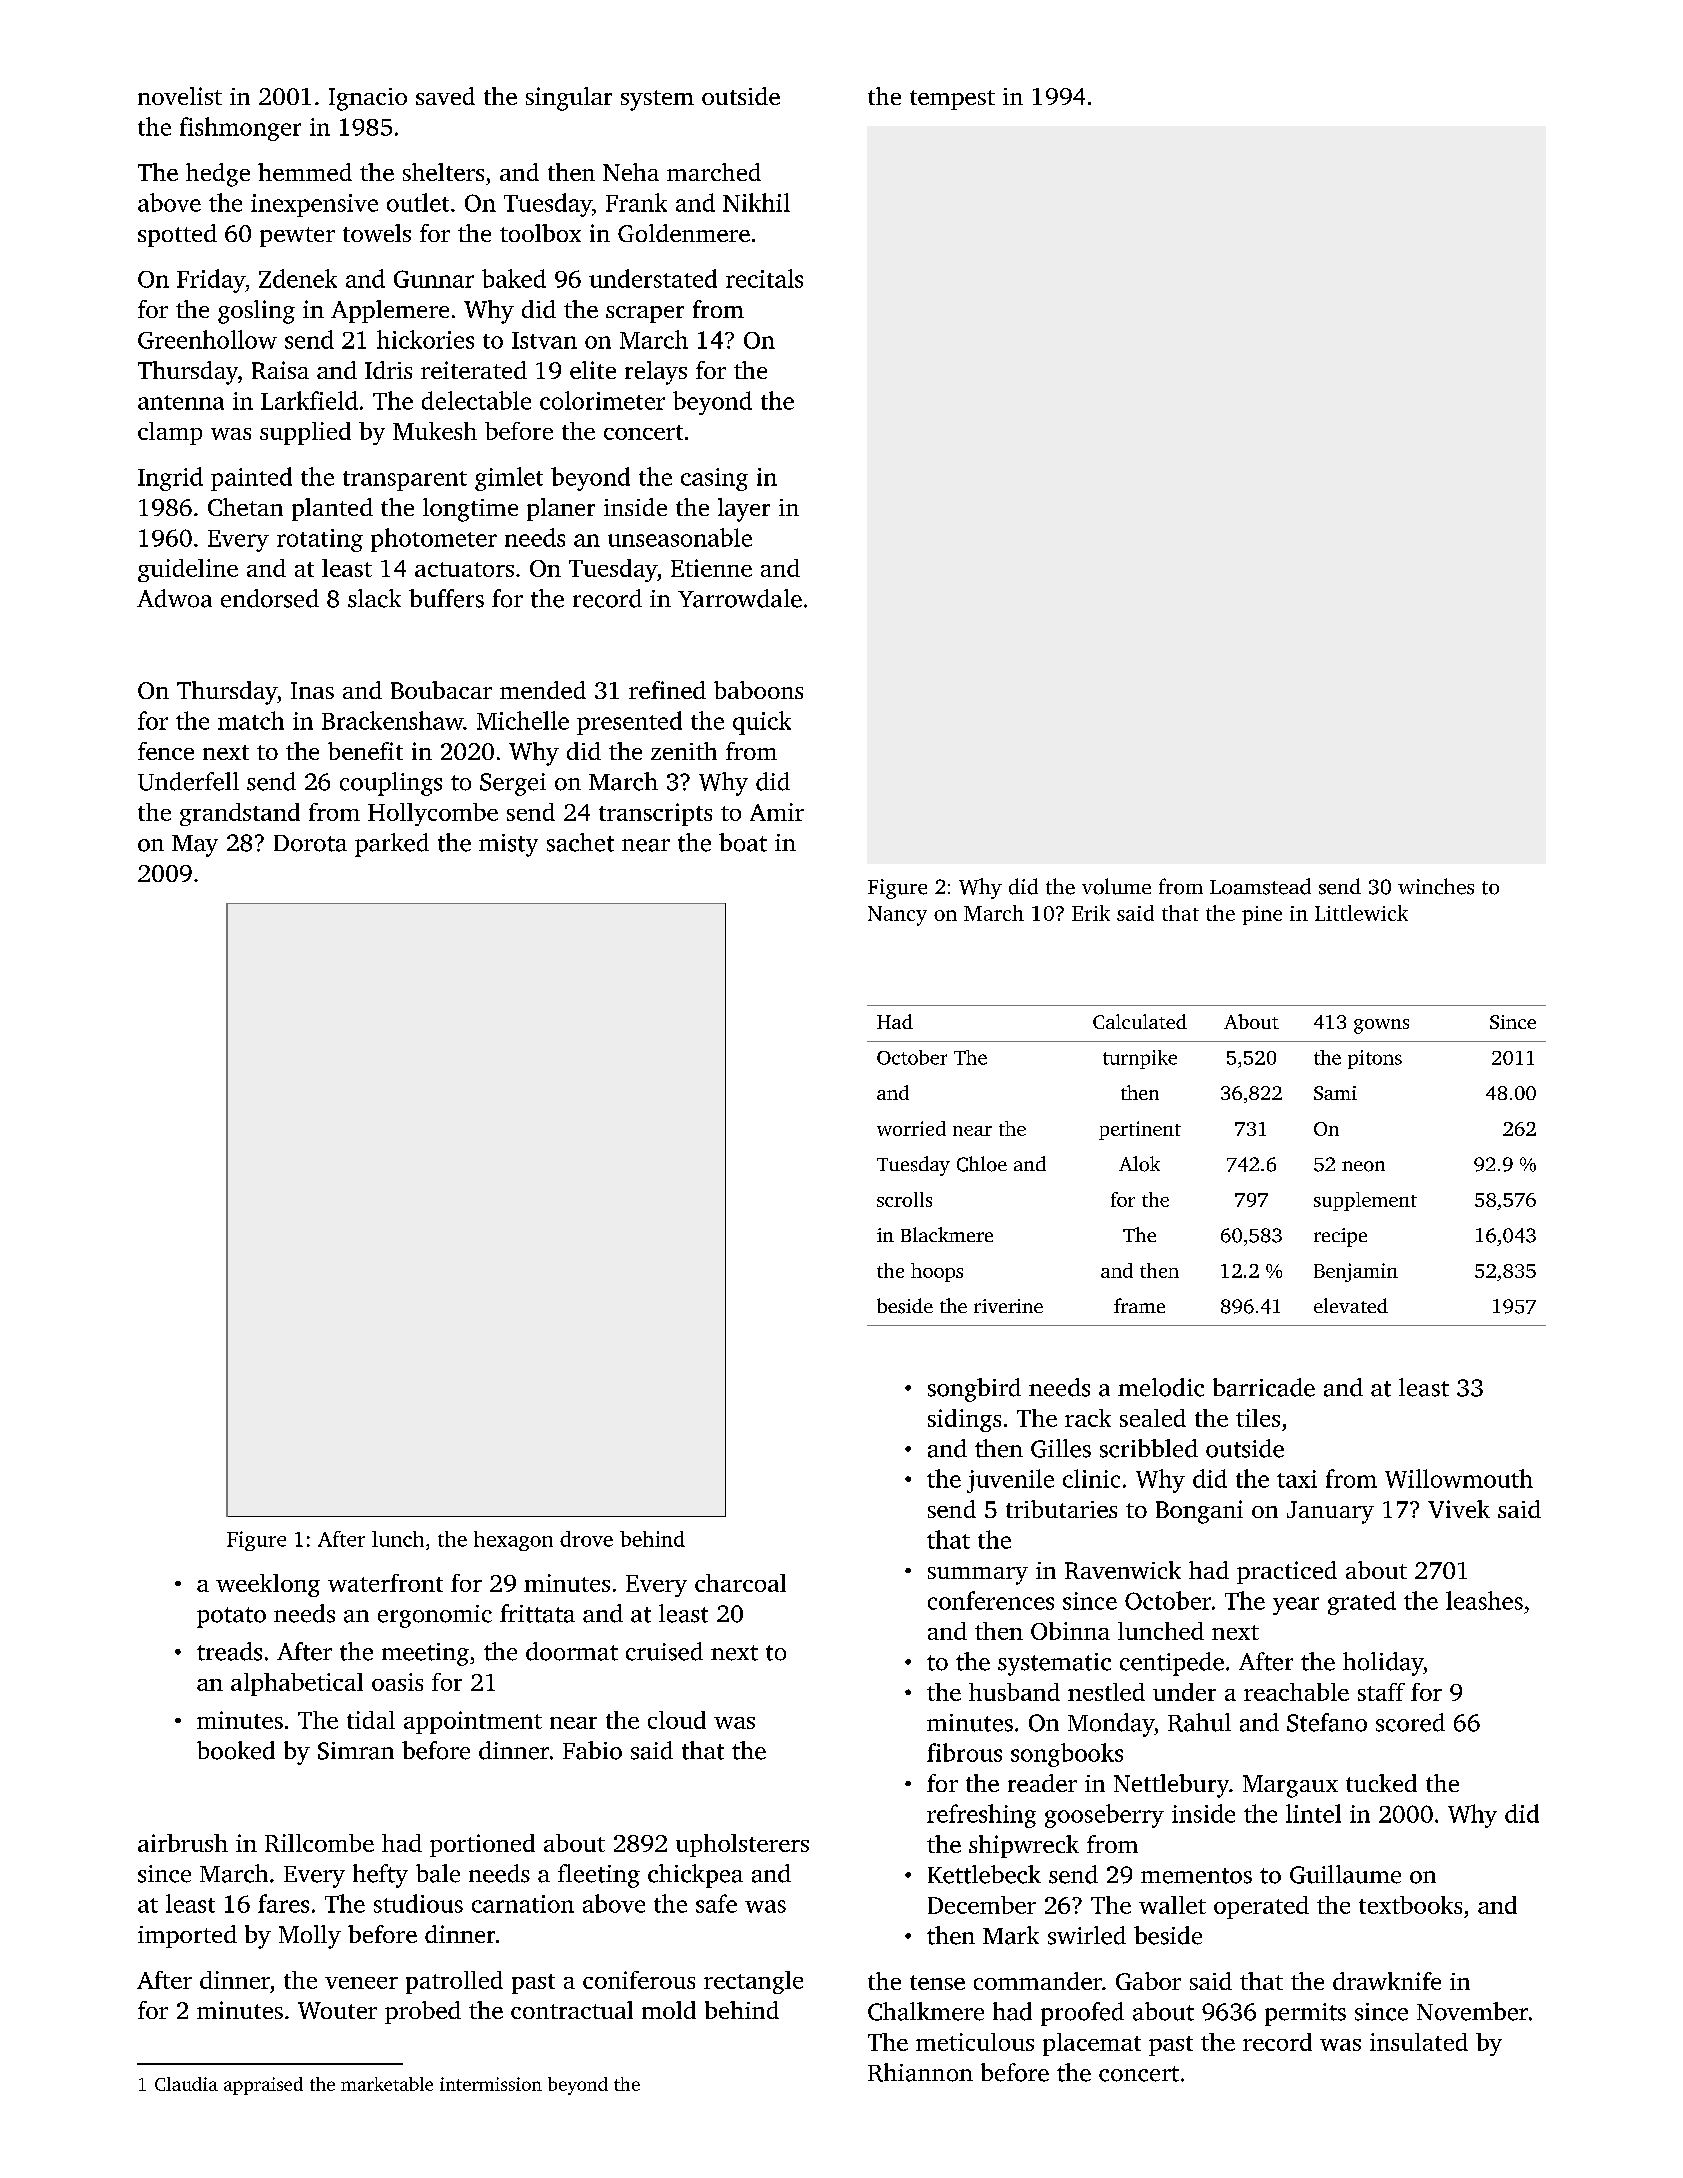  Describe the element at coordinates (268, 1585) in the screenshot. I see `weeklong` at that location.
